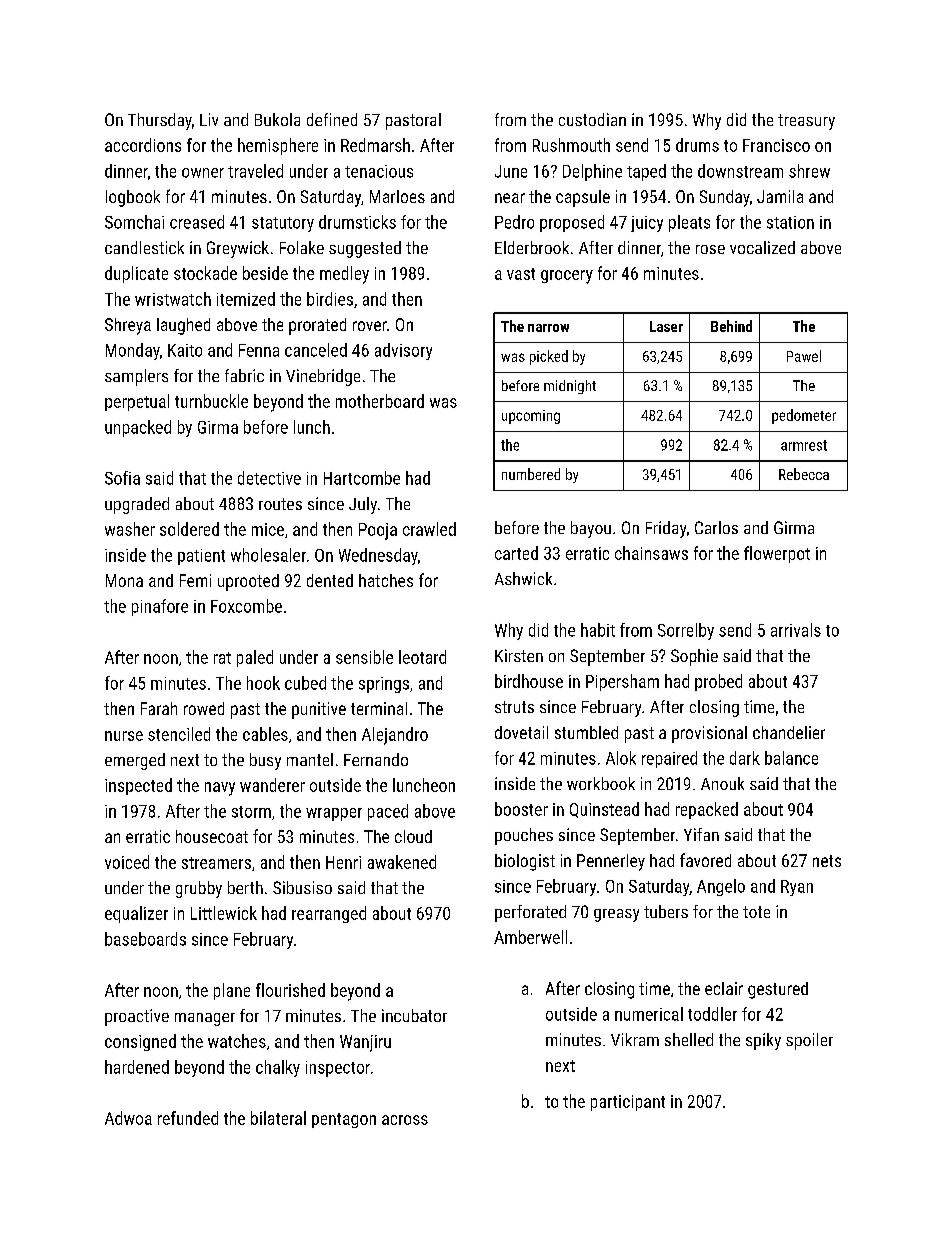 Image resolution: width=952 pixels, height=1233 pixels. I want to click on across, so click(405, 1120).
